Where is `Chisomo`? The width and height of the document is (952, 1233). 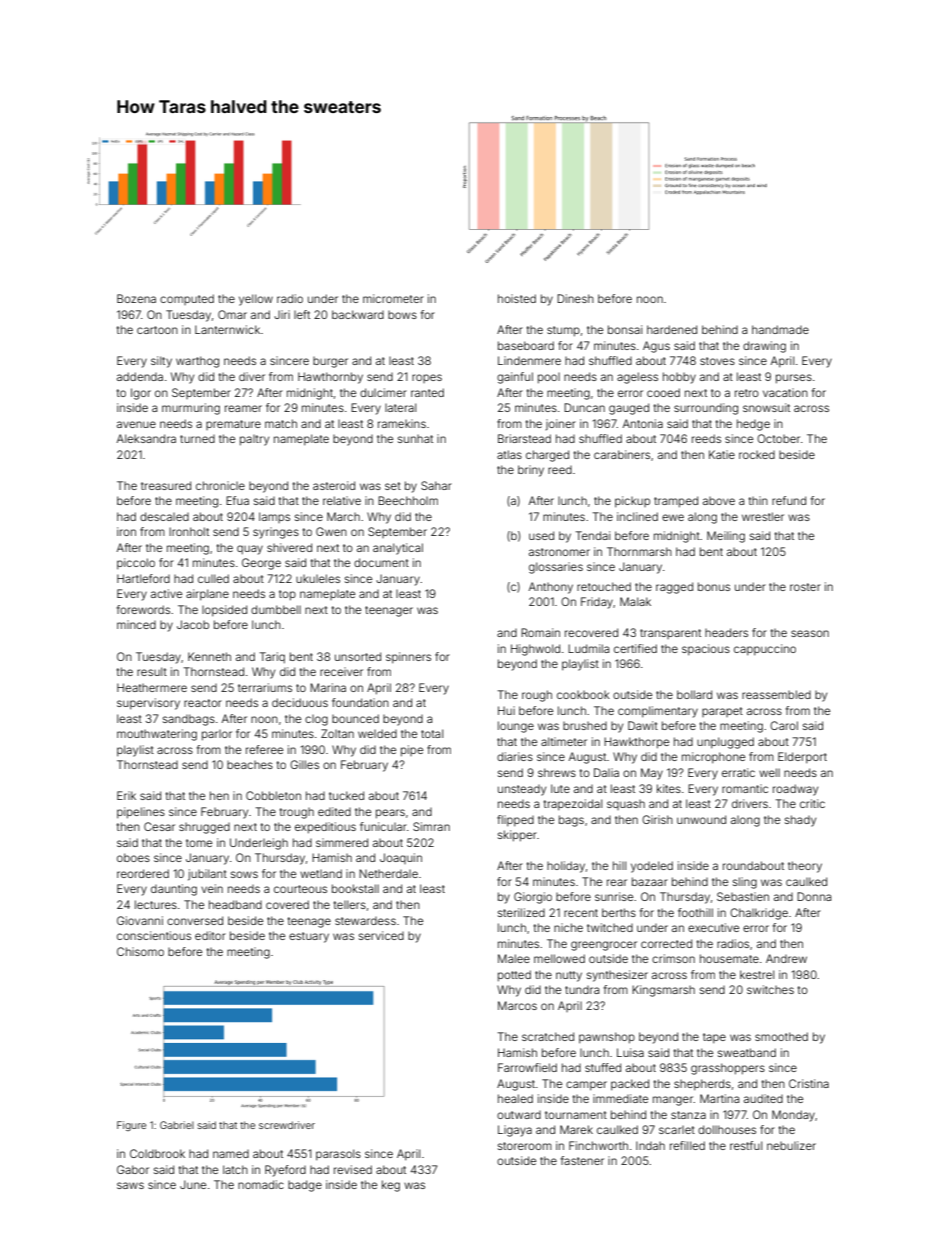 Chisomo is located at coordinates (140, 951).
